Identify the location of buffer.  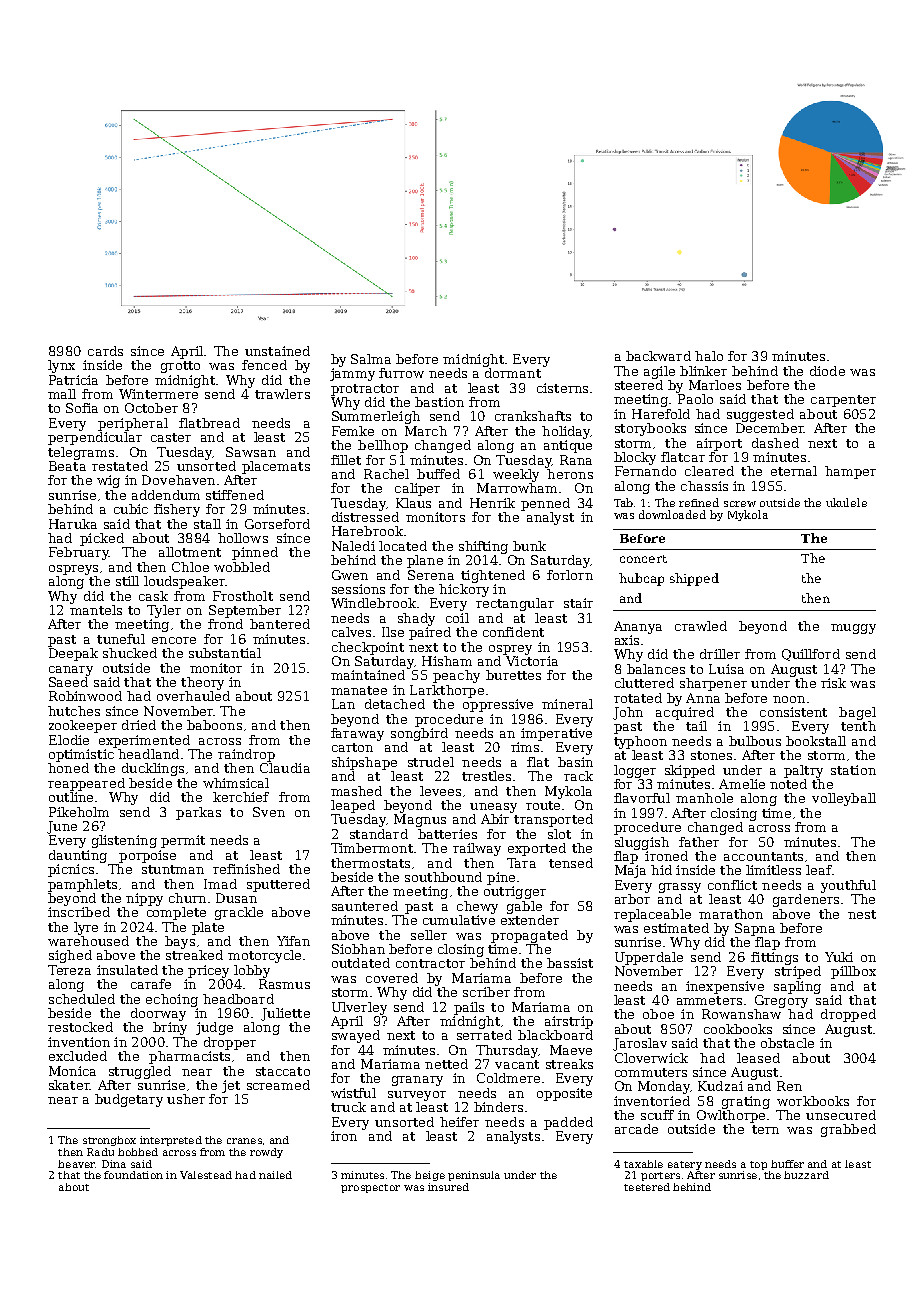
(787, 1164).
